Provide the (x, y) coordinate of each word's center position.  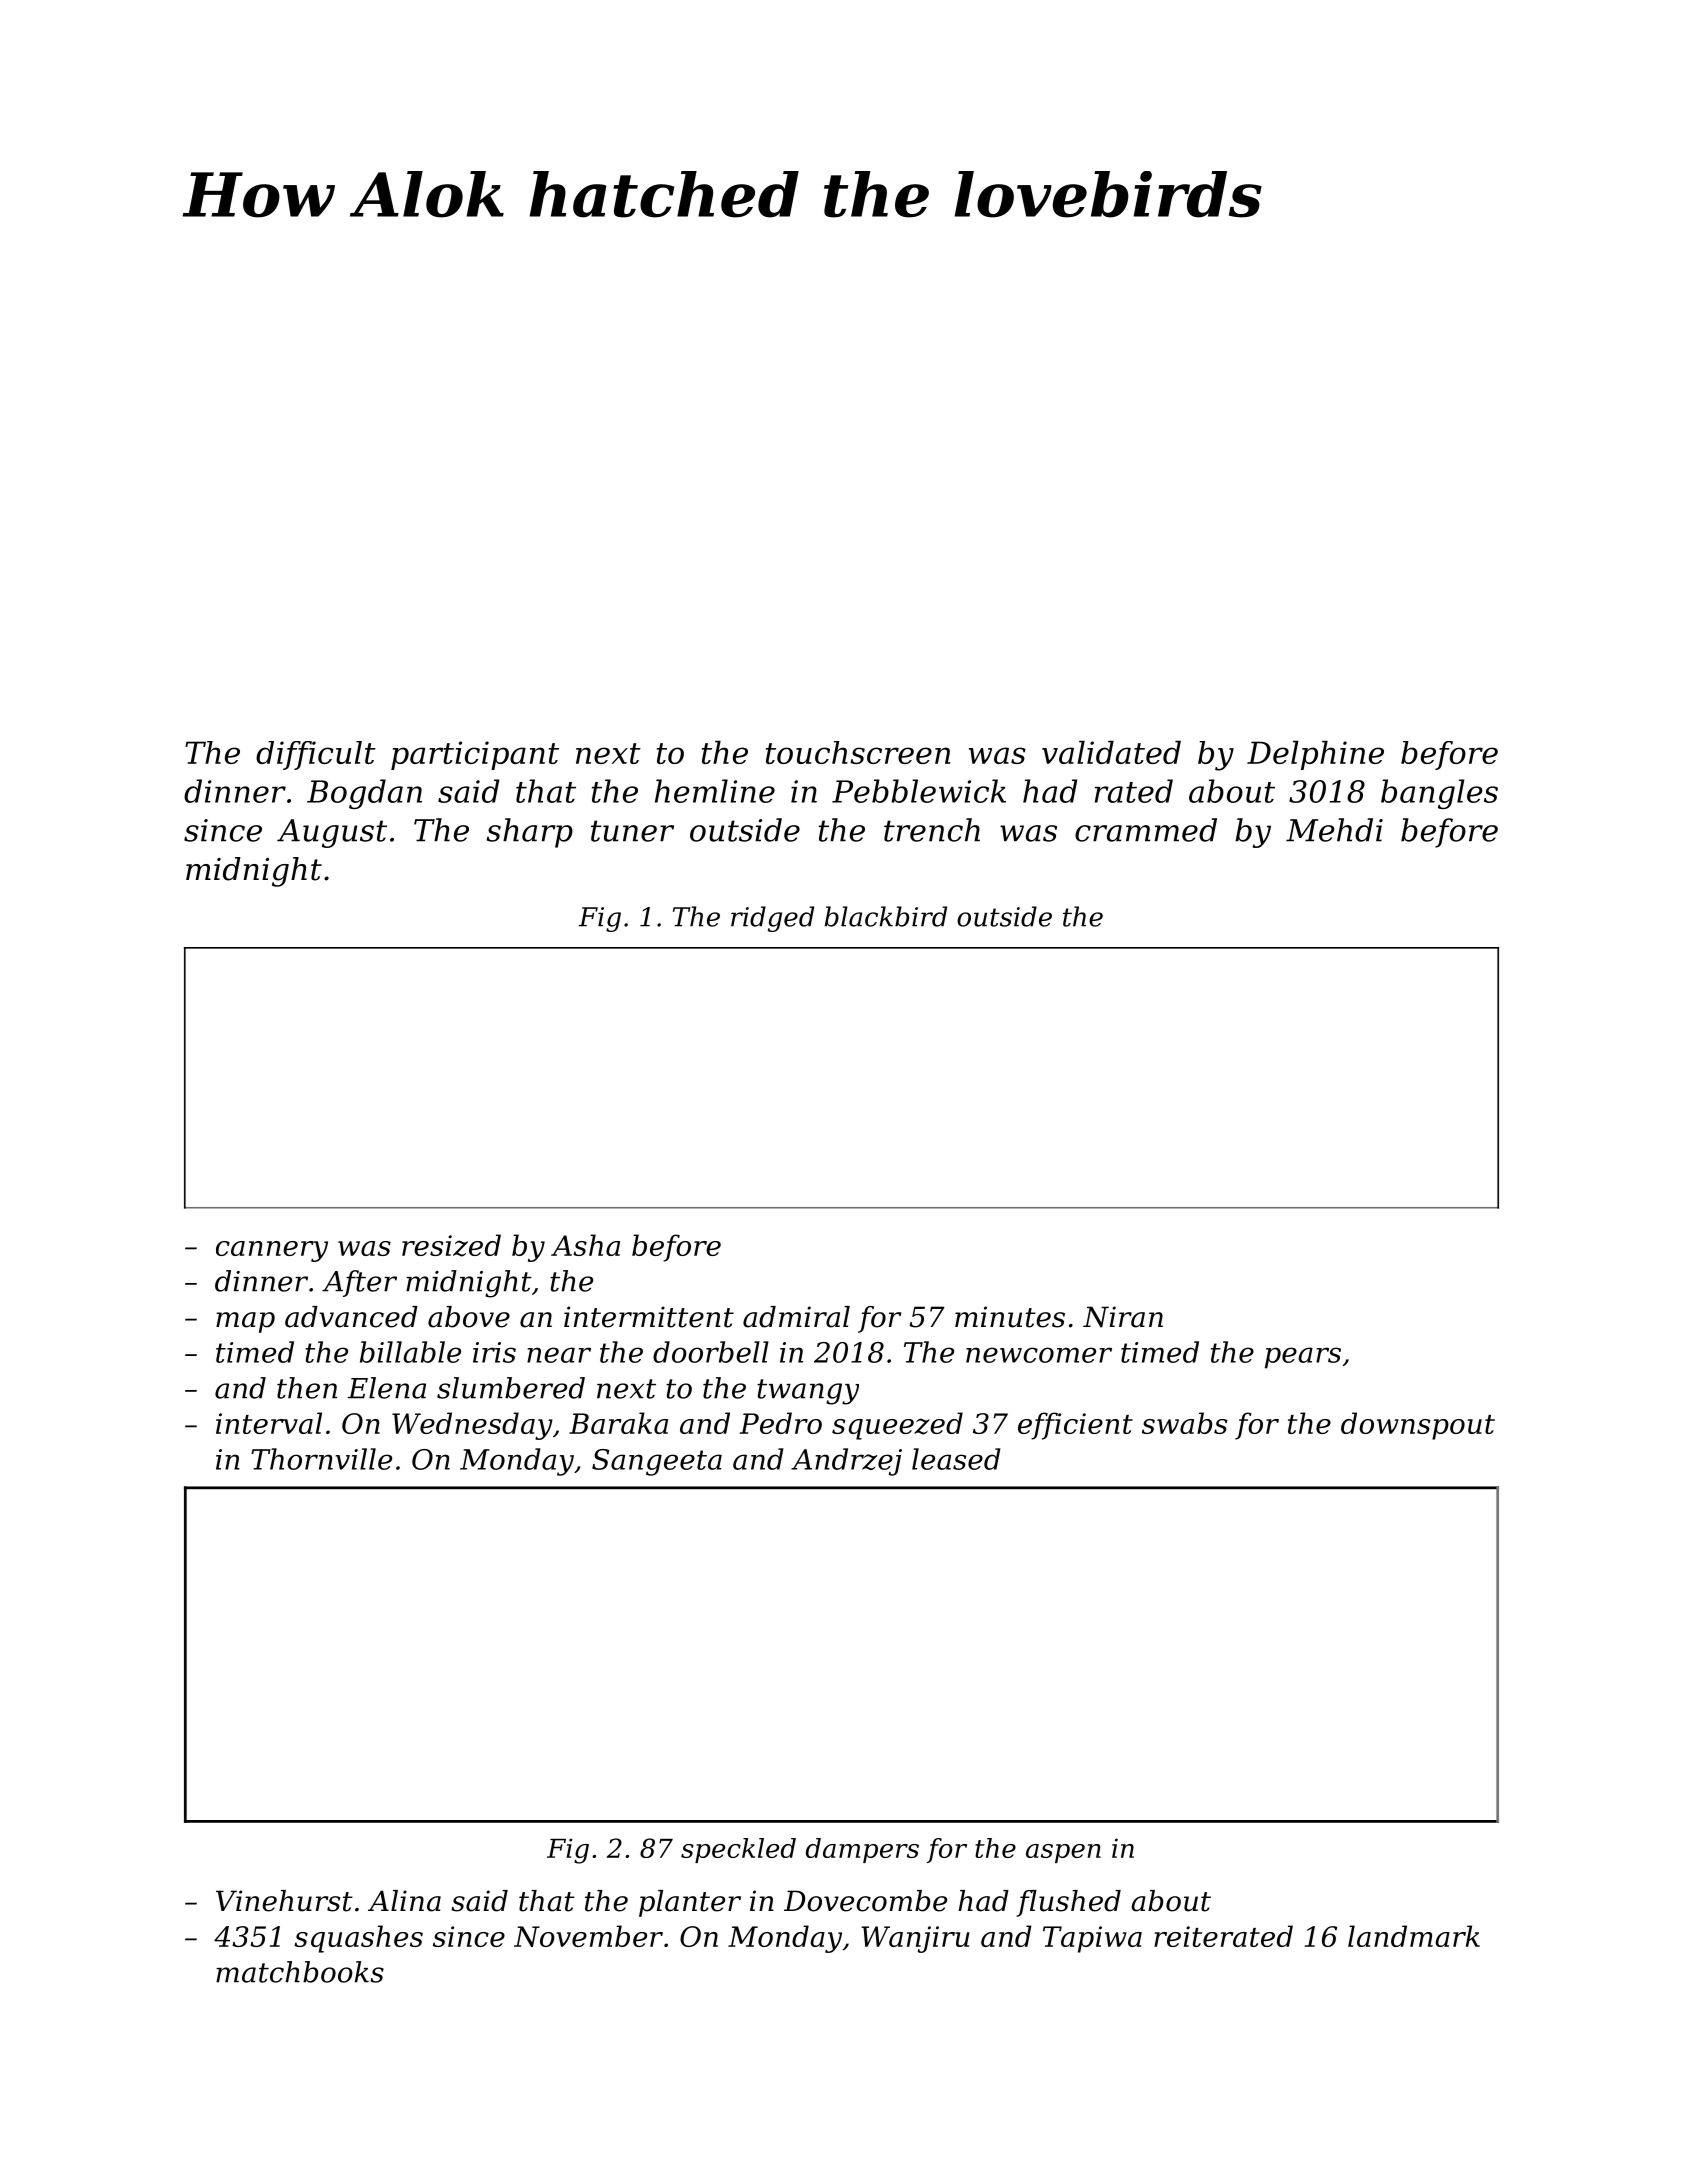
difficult (316, 755)
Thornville (321, 1459)
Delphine (1315, 755)
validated (1111, 752)
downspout (1418, 1426)
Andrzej (846, 1462)
